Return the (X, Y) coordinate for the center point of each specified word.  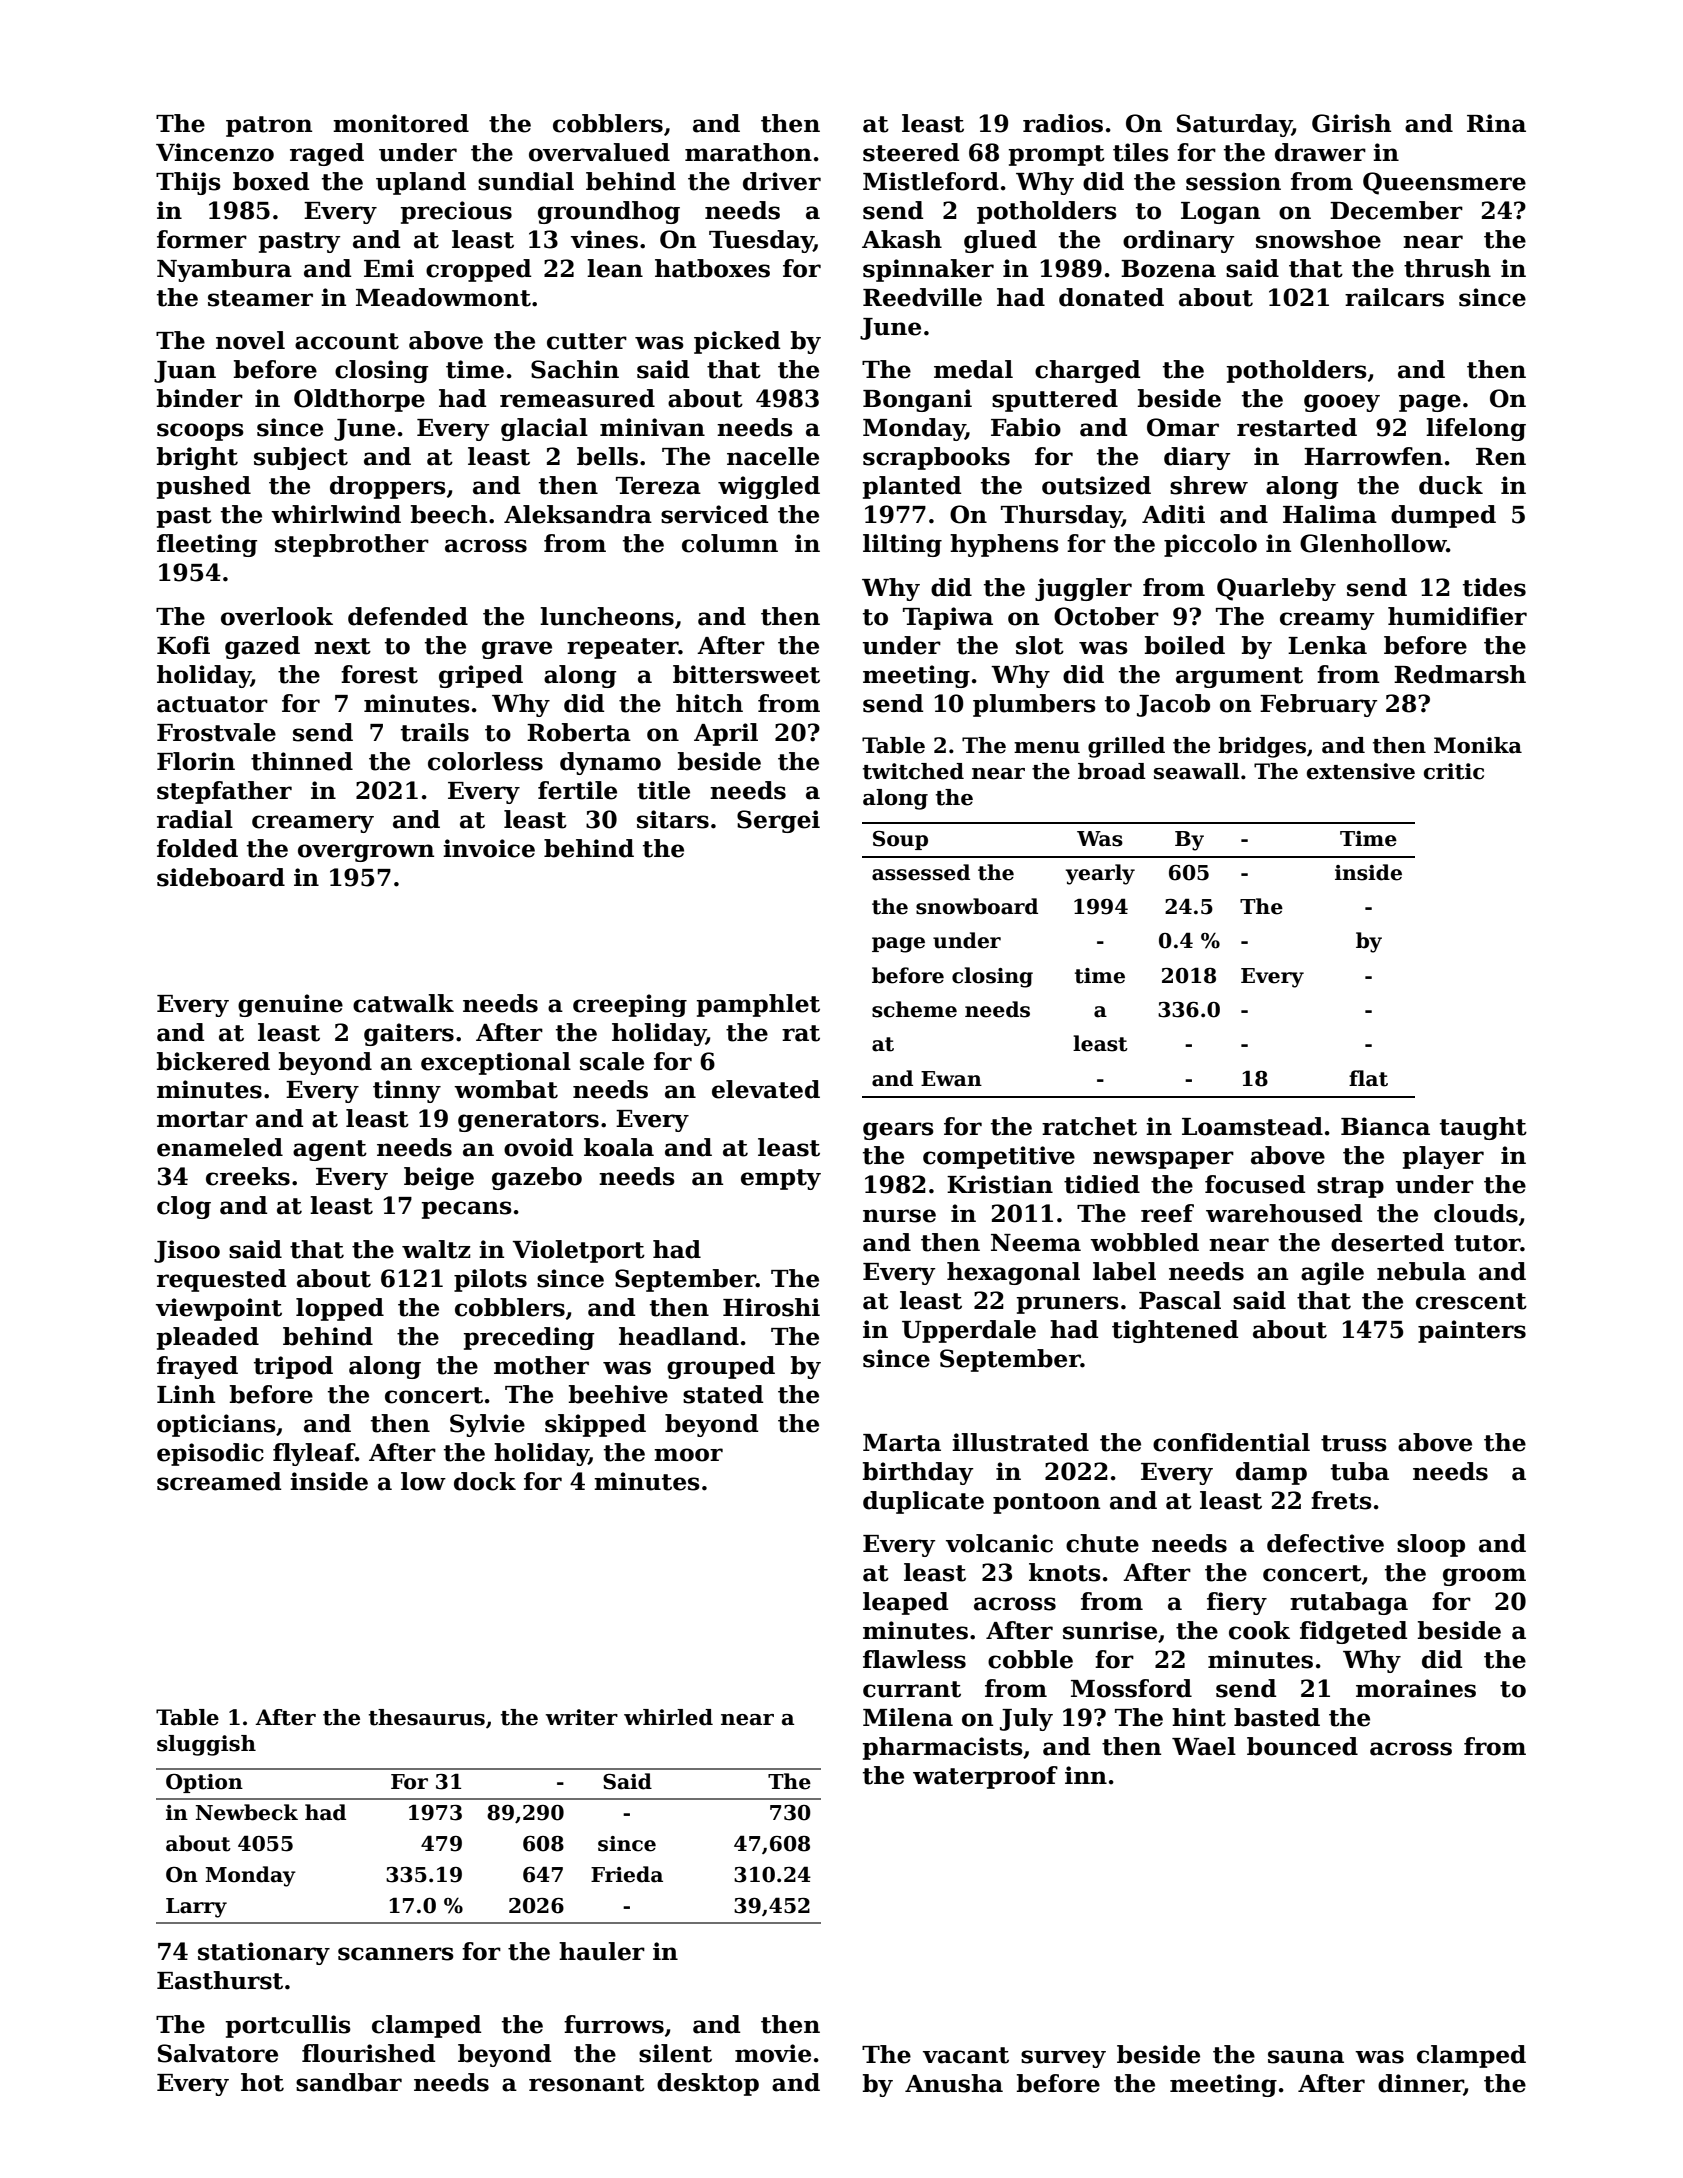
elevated (766, 1089)
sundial (526, 181)
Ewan (951, 1079)
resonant (587, 2083)
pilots (490, 1280)
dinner (1421, 2084)
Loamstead (1252, 1126)
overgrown (366, 853)
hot (262, 2082)
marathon (748, 152)
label (1124, 1271)
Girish (1351, 123)
